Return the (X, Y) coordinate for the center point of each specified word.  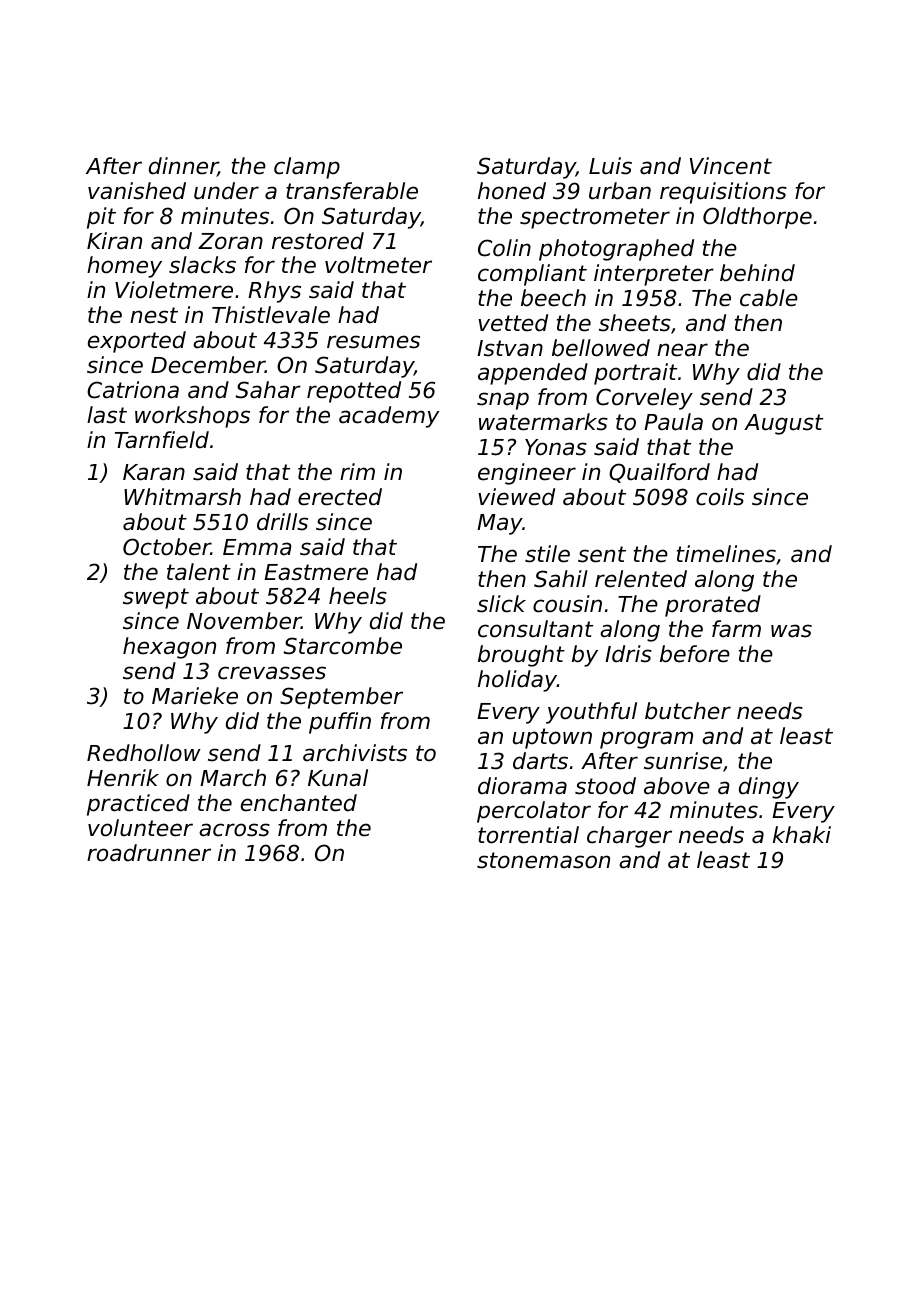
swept (156, 598)
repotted (354, 392)
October (167, 547)
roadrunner (149, 853)
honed (512, 191)
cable (769, 298)
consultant (535, 629)
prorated (713, 606)
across (234, 830)
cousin (567, 604)
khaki (802, 835)
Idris (628, 654)
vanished (137, 191)
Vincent (731, 166)
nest (154, 315)
